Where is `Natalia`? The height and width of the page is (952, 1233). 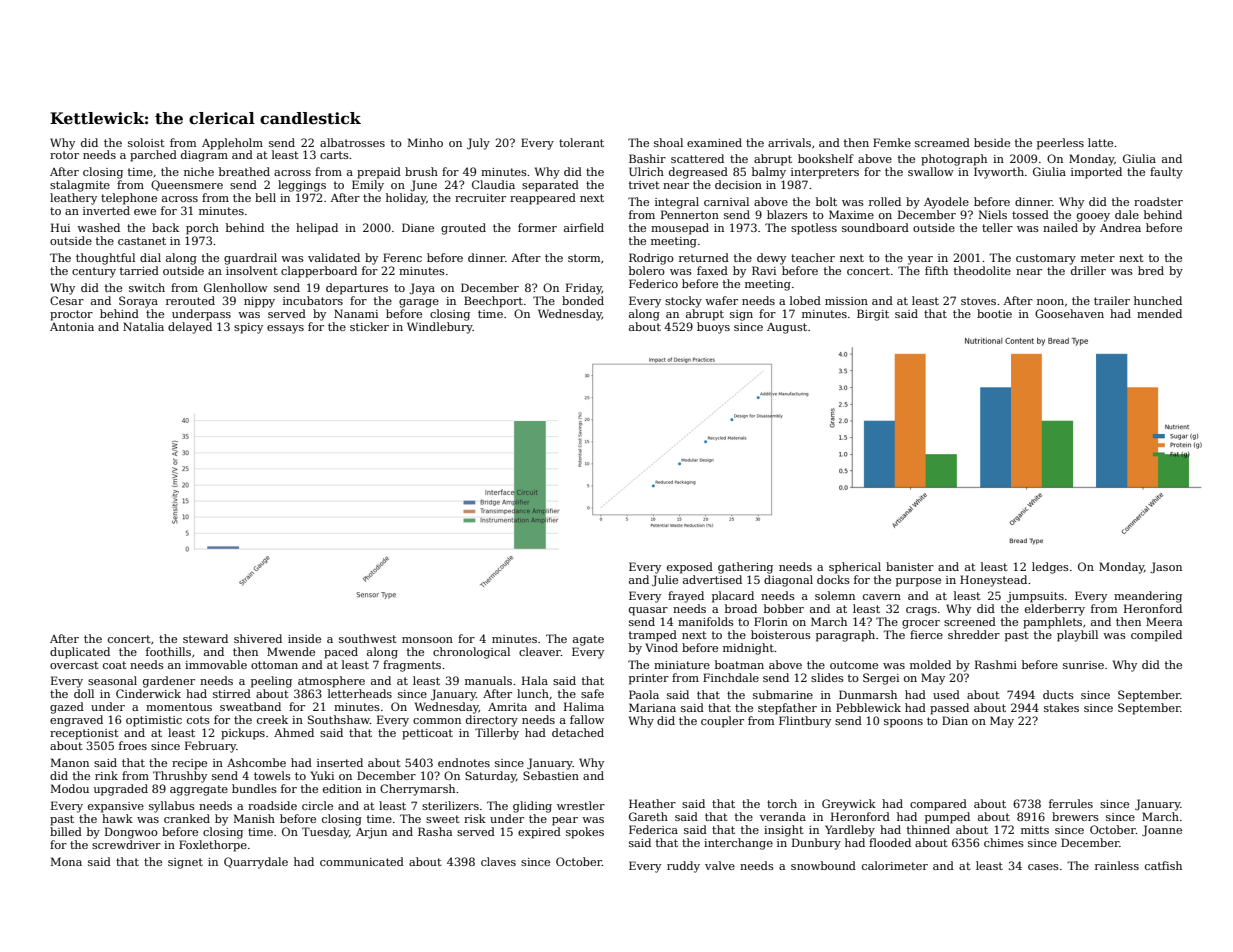
Natalia is located at coordinates (143, 326).
